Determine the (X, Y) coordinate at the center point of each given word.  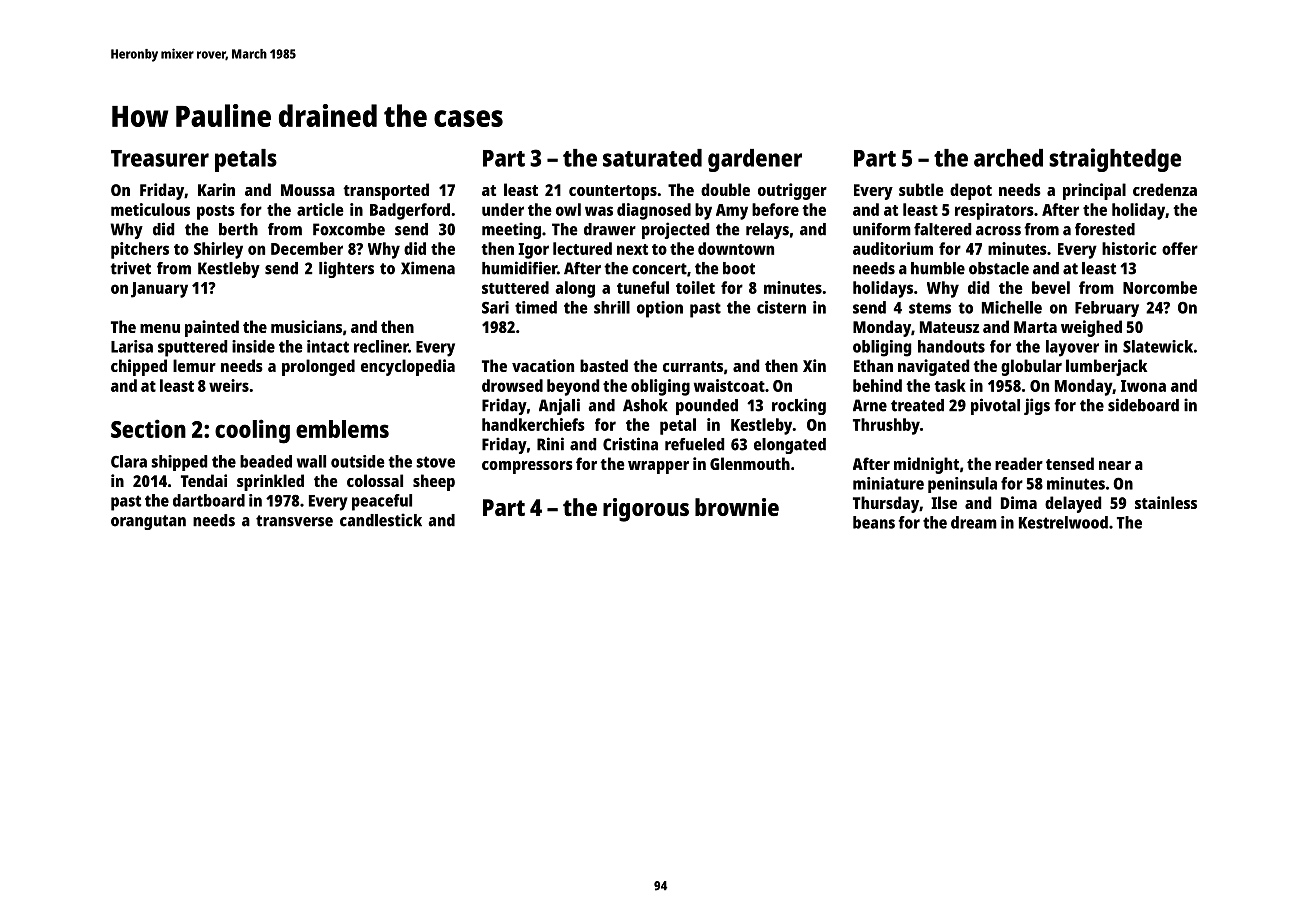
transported (386, 191)
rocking (799, 406)
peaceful (382, 502)
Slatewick (1158, 346)
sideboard (1143, 405)
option (660, 309)
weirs (229, 385)
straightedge (1115, 160)
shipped (179, 463)
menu (160, 328)
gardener (755, 160)
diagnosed (654, 211)
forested (1105, 229)
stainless (1166, 502)
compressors (527, 467)
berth (238, 229)
